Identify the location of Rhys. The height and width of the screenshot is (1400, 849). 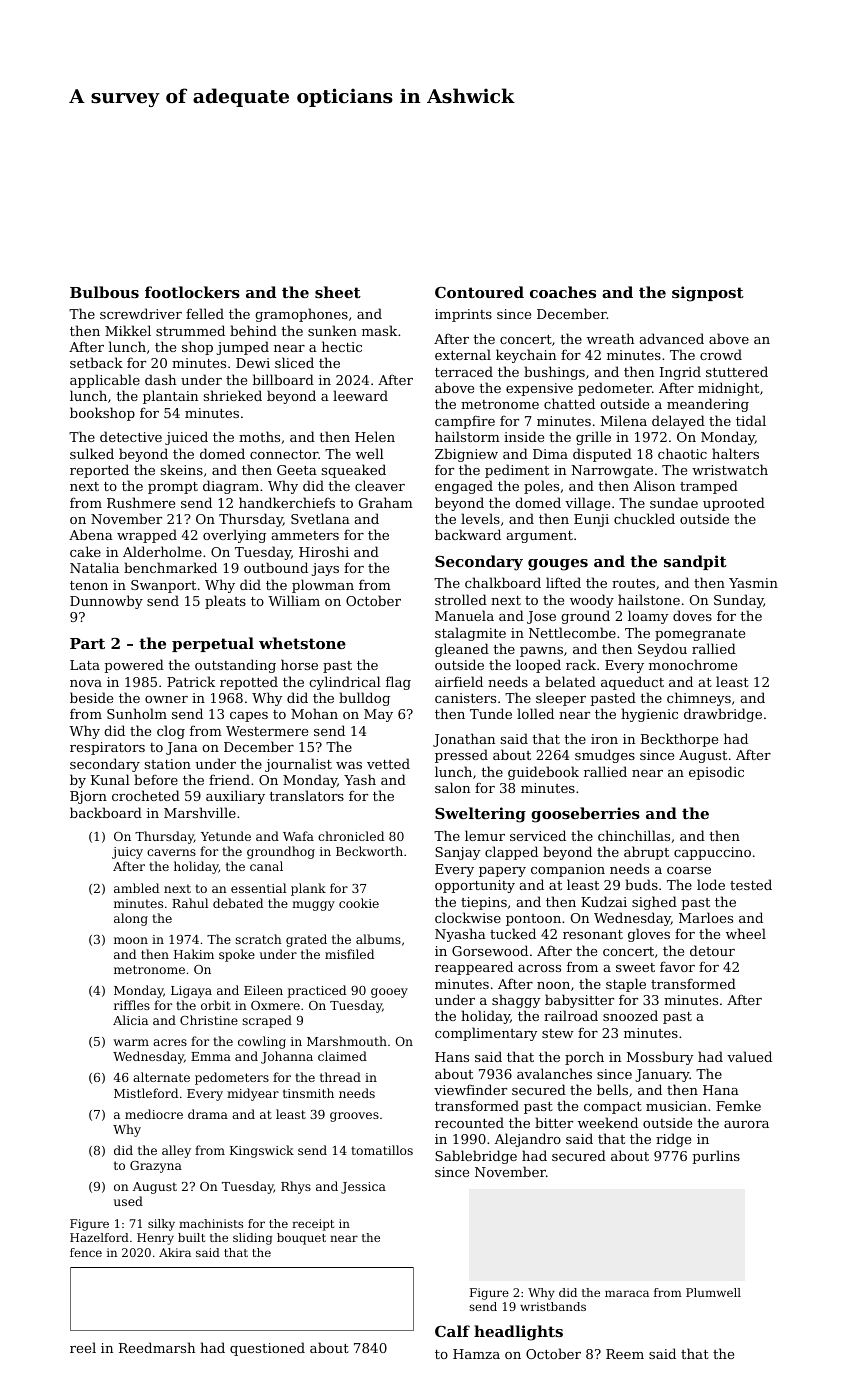
(296, 1187).
